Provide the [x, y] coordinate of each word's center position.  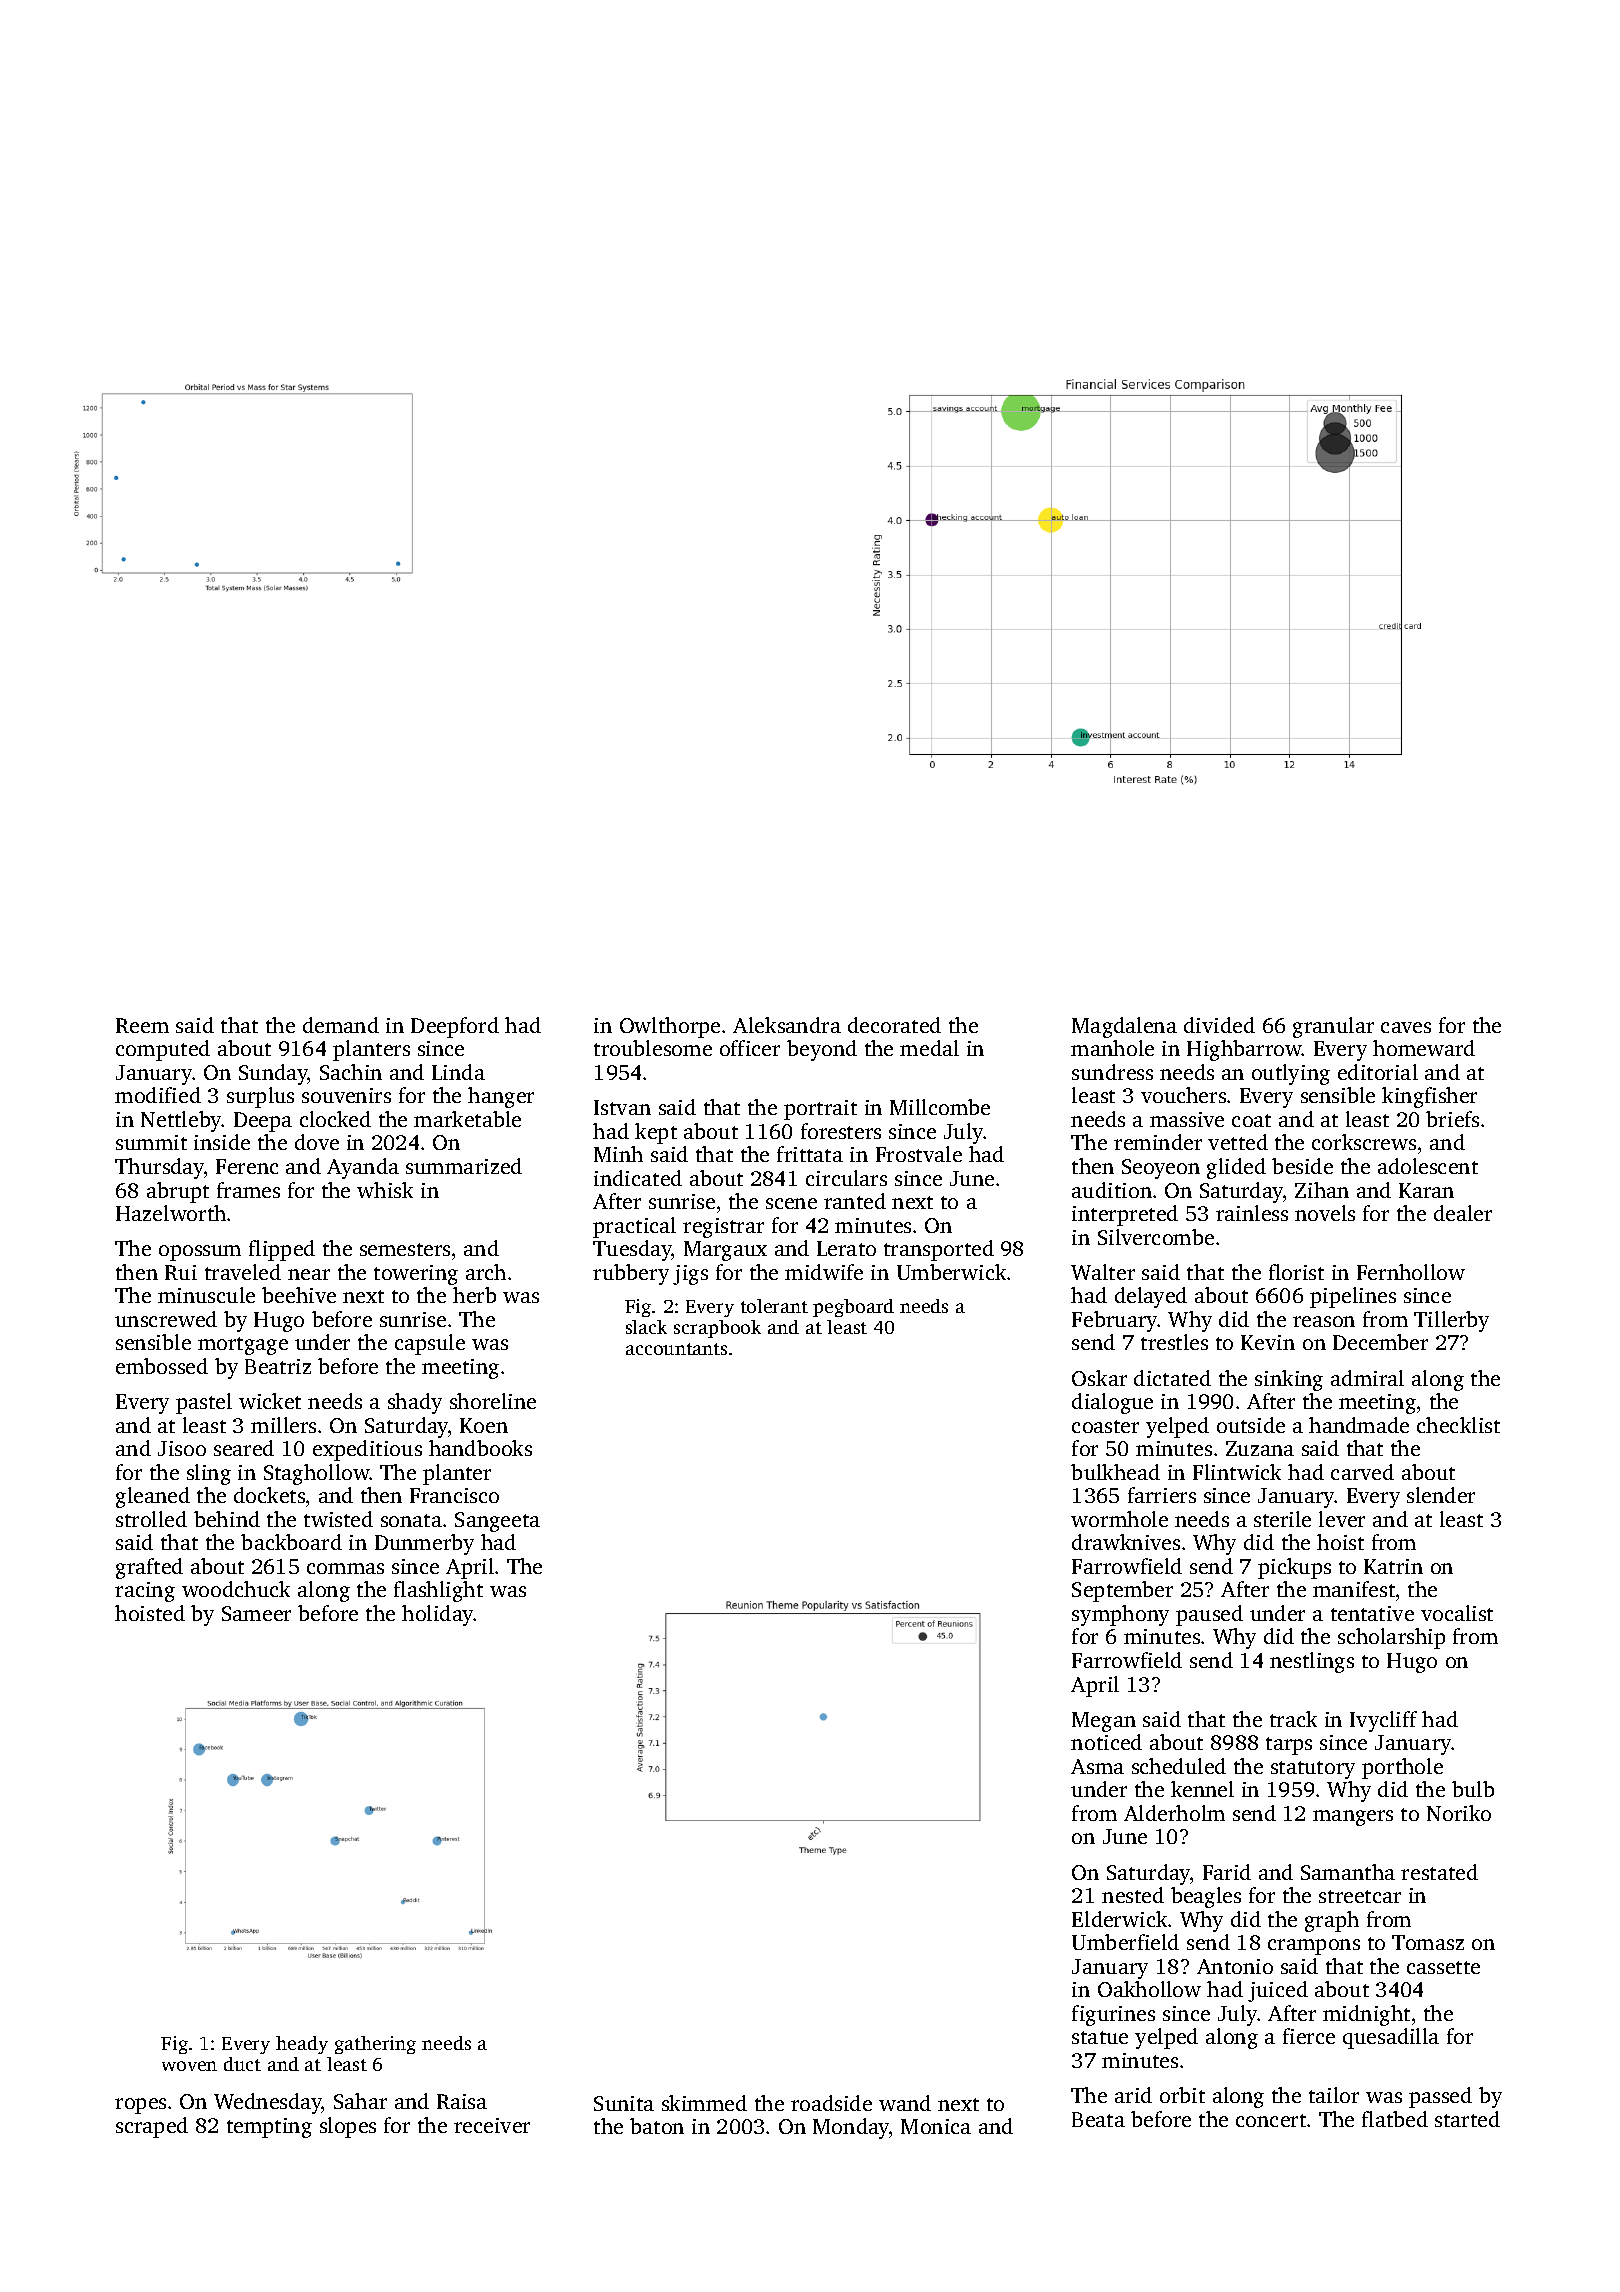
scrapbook [717, 1329]
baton [657, 2126]
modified [158, 1095]
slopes [348, 2127]
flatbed [1395, 2119]
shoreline [493, 1401]
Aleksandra [787, 1025]
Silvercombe [1156, 1237]
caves [1406, 1027]
